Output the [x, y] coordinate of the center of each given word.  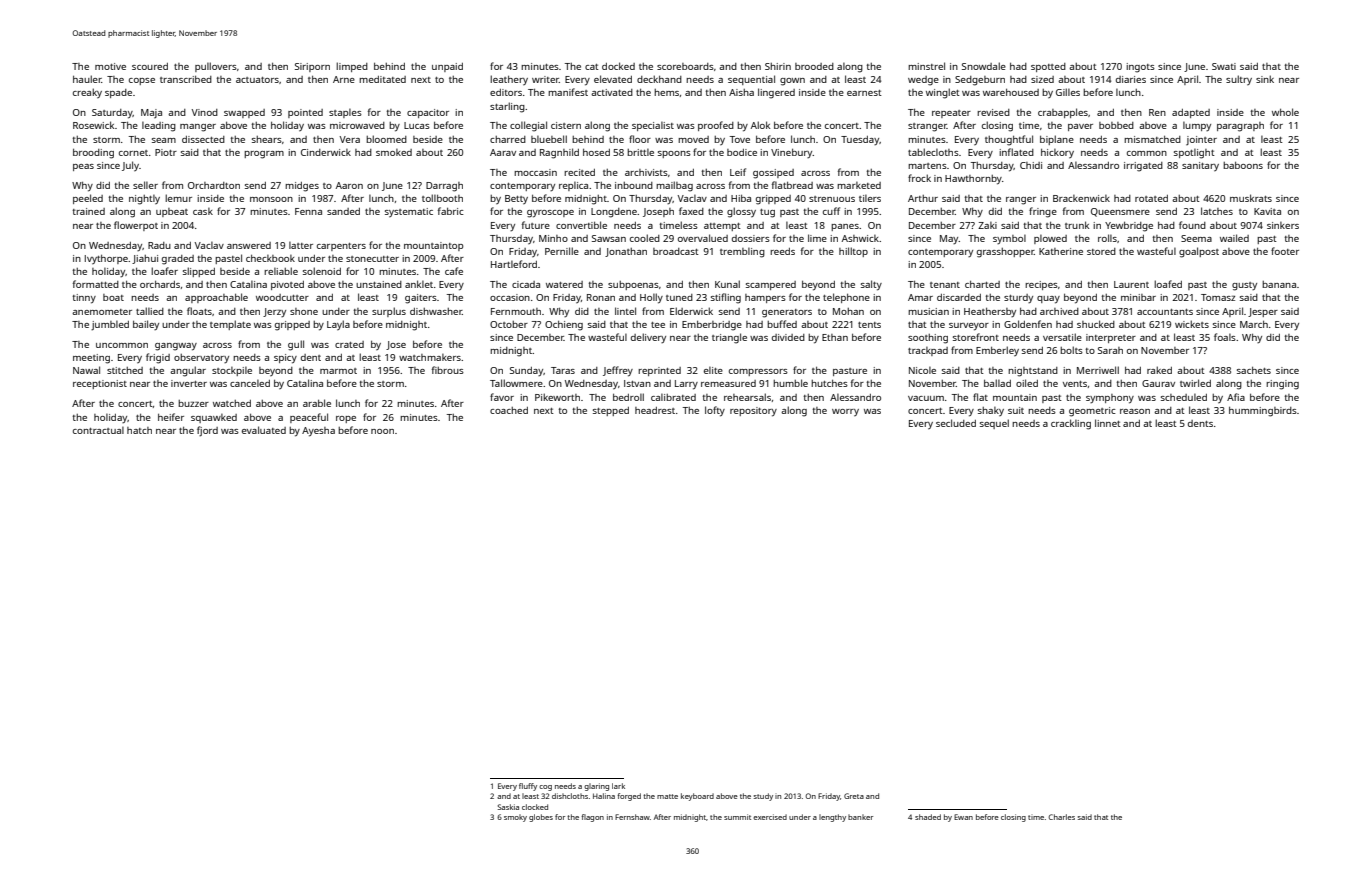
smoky [515, 818]
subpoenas [633, 285]
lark [618, 786]
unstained [379, 284]
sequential [751, 80]
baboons [1243, 165]
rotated [1151, 198]
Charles [1061, 817]
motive [110, 66]
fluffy [528, 787]
